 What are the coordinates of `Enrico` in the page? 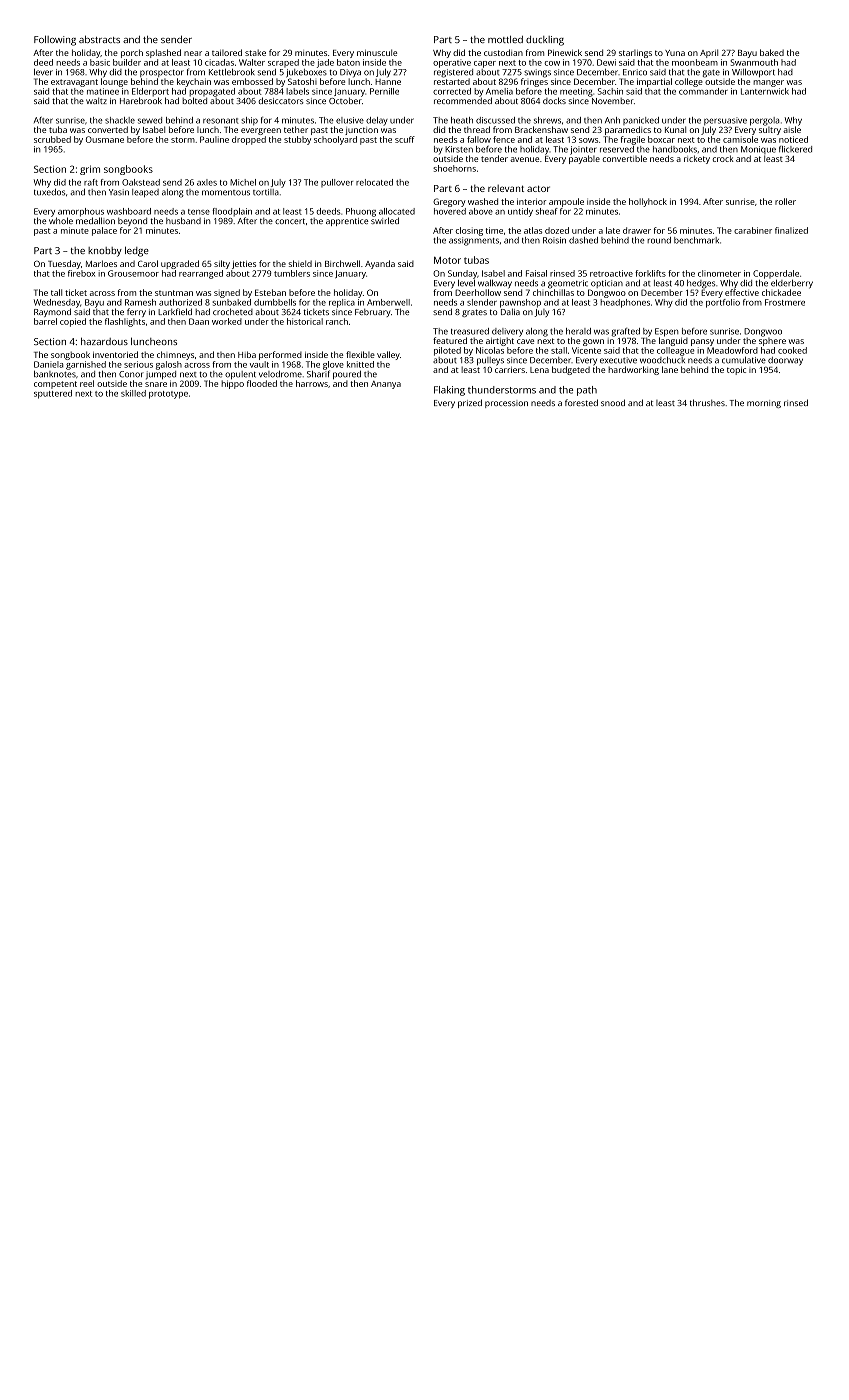 It's located at (635, 72).
